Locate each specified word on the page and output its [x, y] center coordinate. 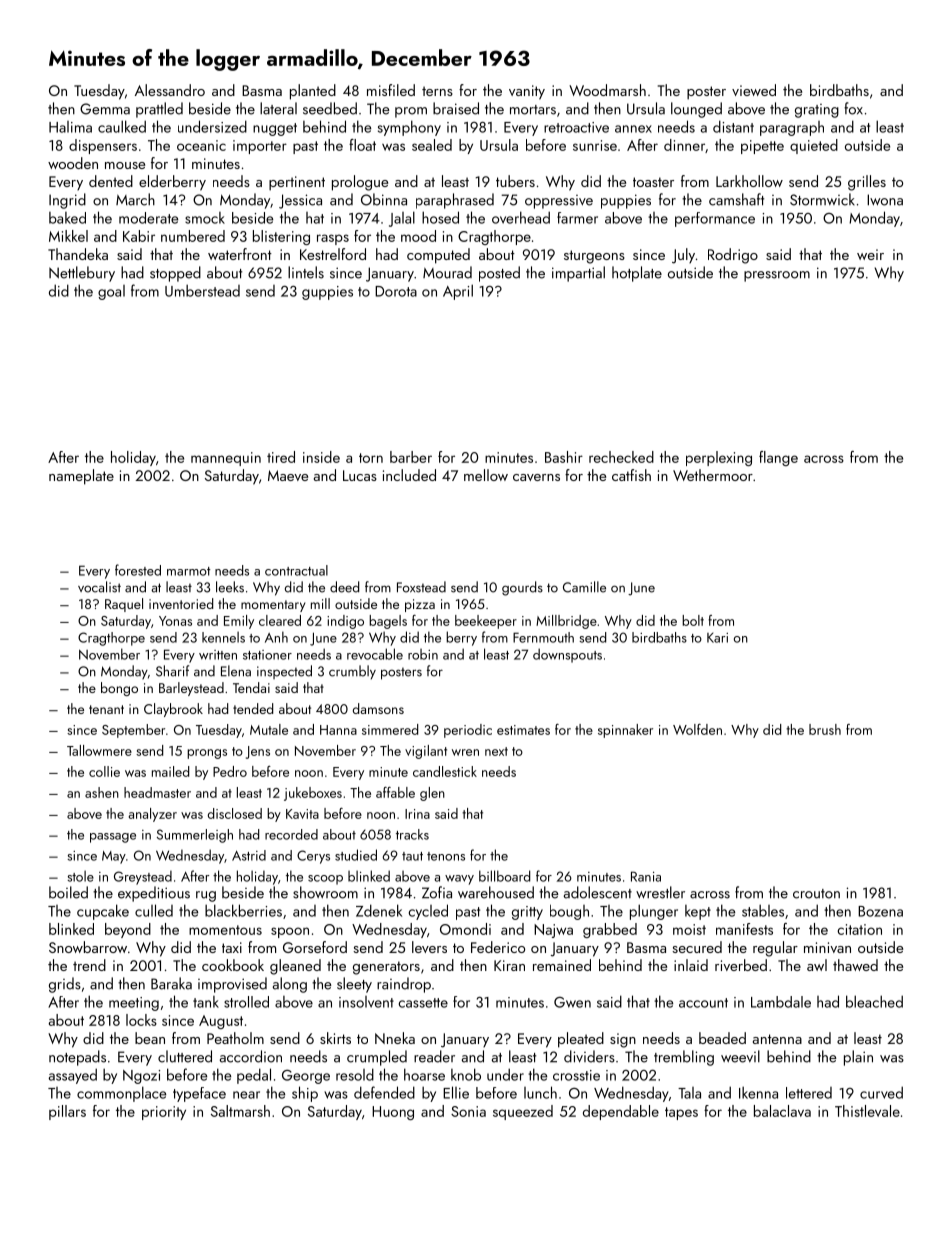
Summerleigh [195, 836]
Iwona [885, 200]
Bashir [564, 457]
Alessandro [170, 90]
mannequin [226, 459]
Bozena [880, 911]
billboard [504, 876]
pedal [254, 1076]
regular [775, 949]
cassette [423, 1003]
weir [870, 254]
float [362, 145]
